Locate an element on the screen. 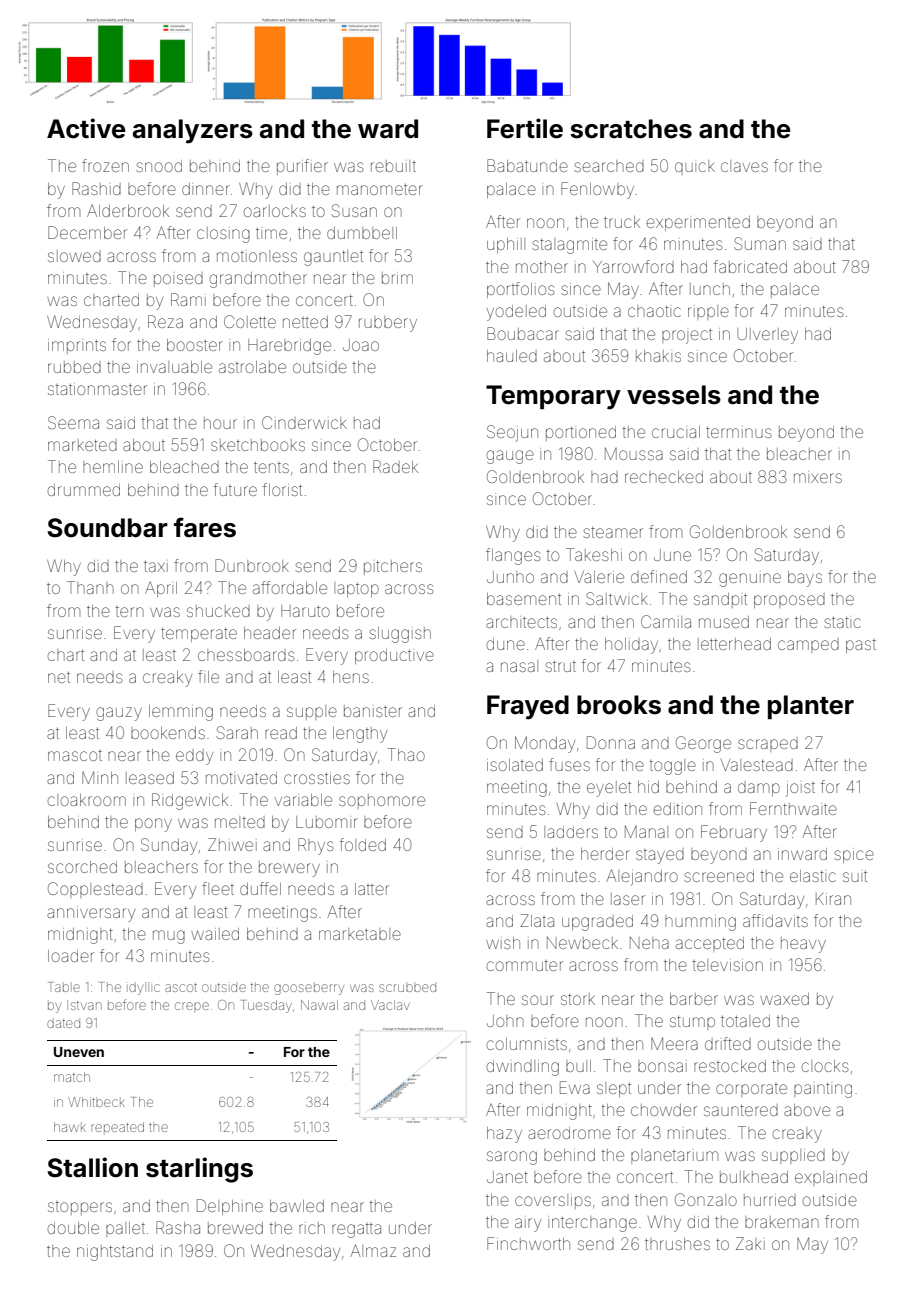 The height and width of the screenshot is (1314, 924). brakeman is located at coordinates (782, 1222).
